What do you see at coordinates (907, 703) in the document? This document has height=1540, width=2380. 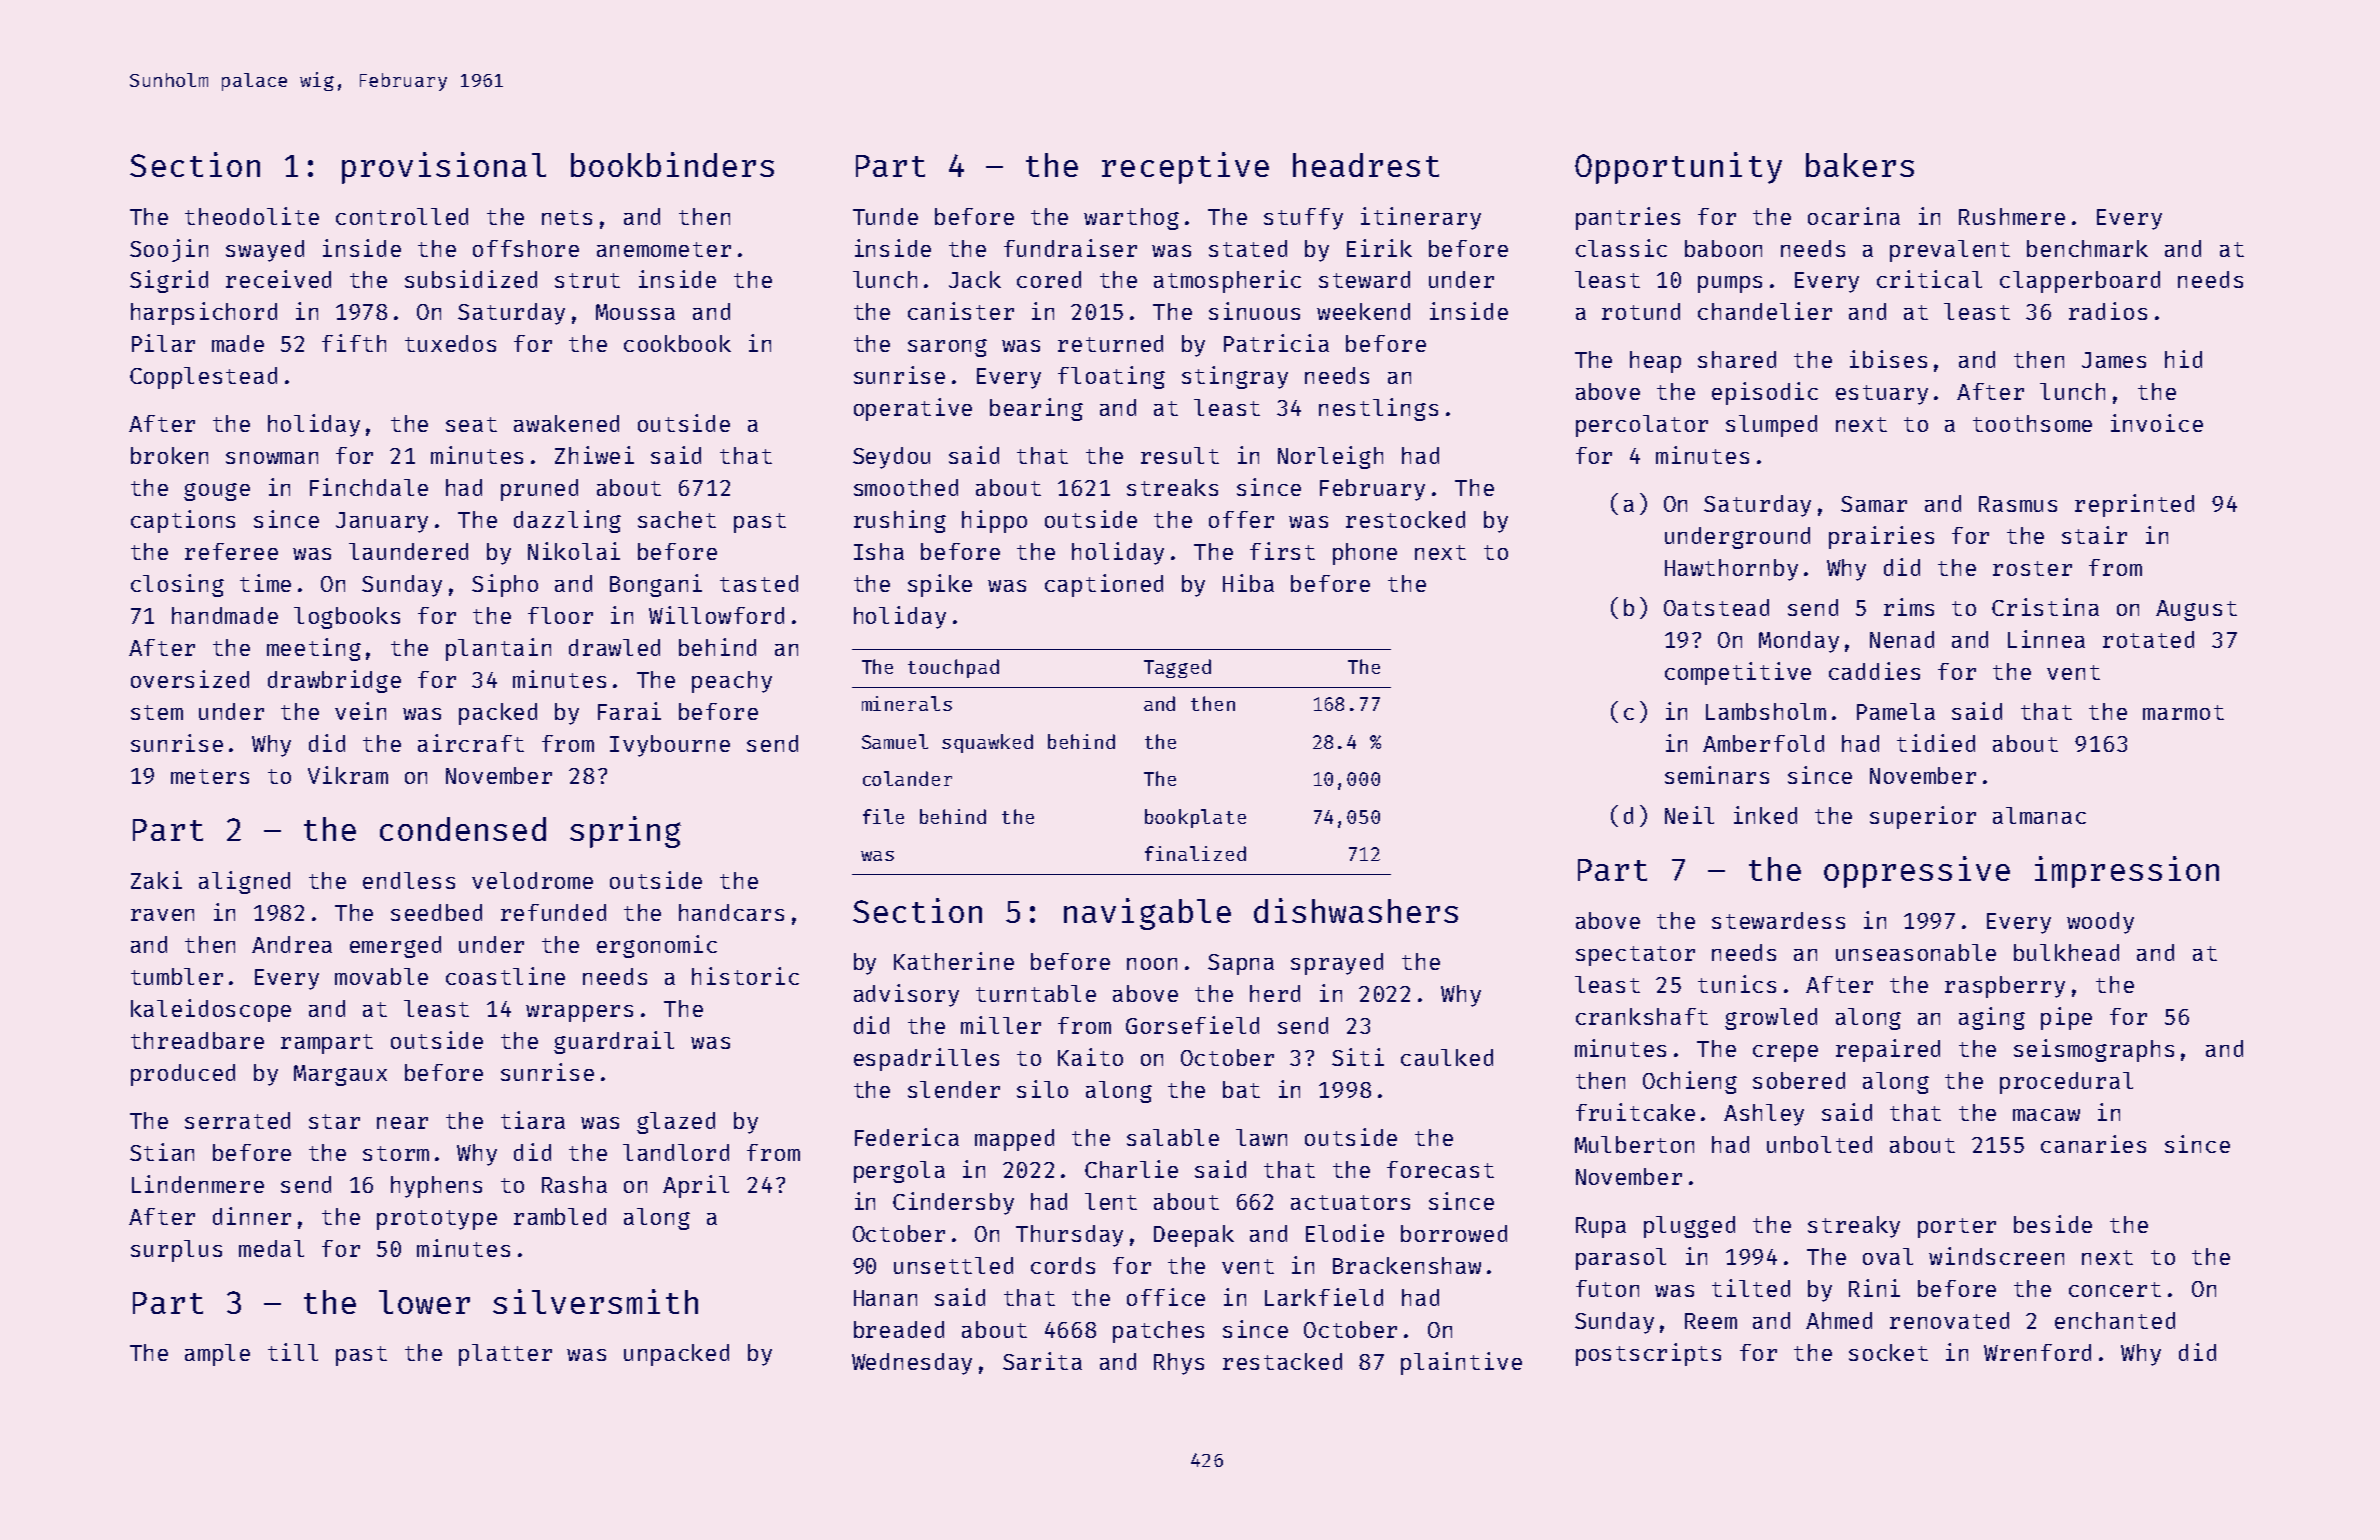 I see `minerals` at bounding box center [907, 703].
